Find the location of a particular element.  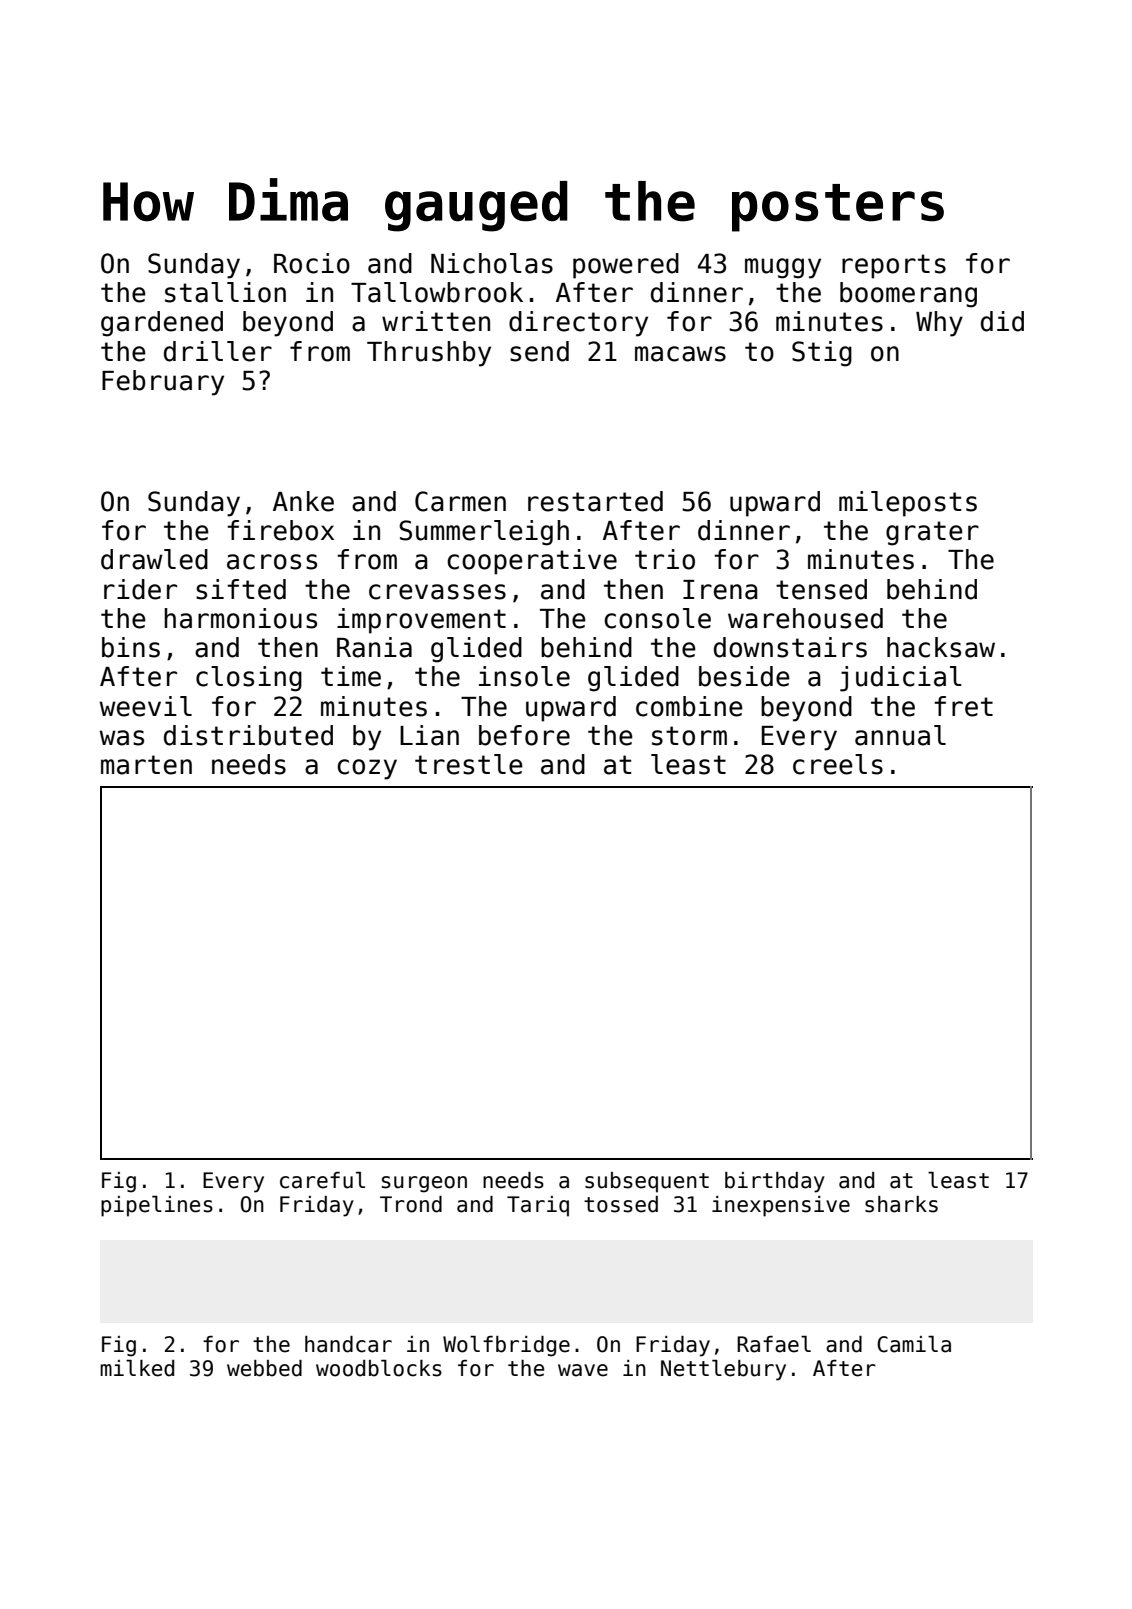

webbed is located at coordinates (264, 1368).
